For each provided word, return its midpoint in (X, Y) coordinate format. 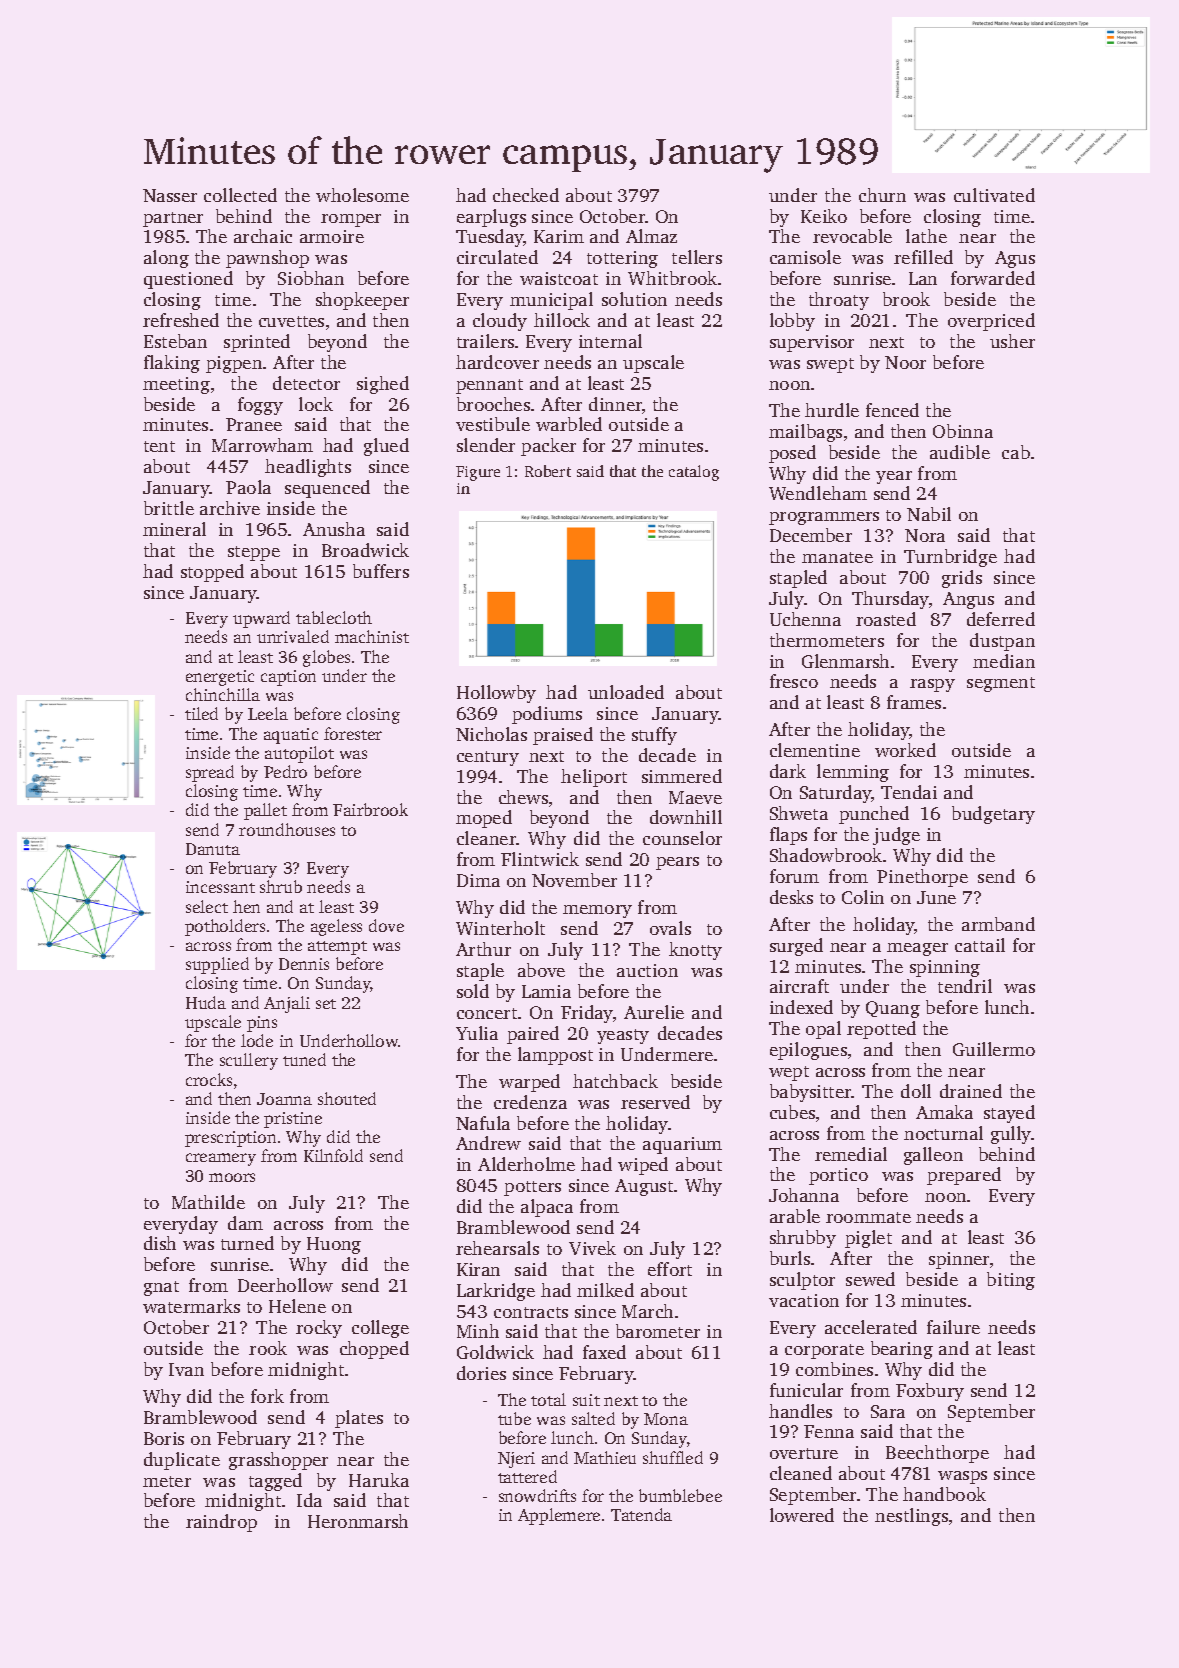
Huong (334, 1245)
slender (486, 445)
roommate (868, 1217)
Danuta (213, 849)
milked (605, 1290)
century (488, 758)
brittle (169, 508)
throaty (839, 301)
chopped (374, 1350)
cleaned (801, 1473)
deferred (1001, 619)
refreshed (181, 320)
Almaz (651, 236)
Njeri (516, 1460)
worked (905, 750)
